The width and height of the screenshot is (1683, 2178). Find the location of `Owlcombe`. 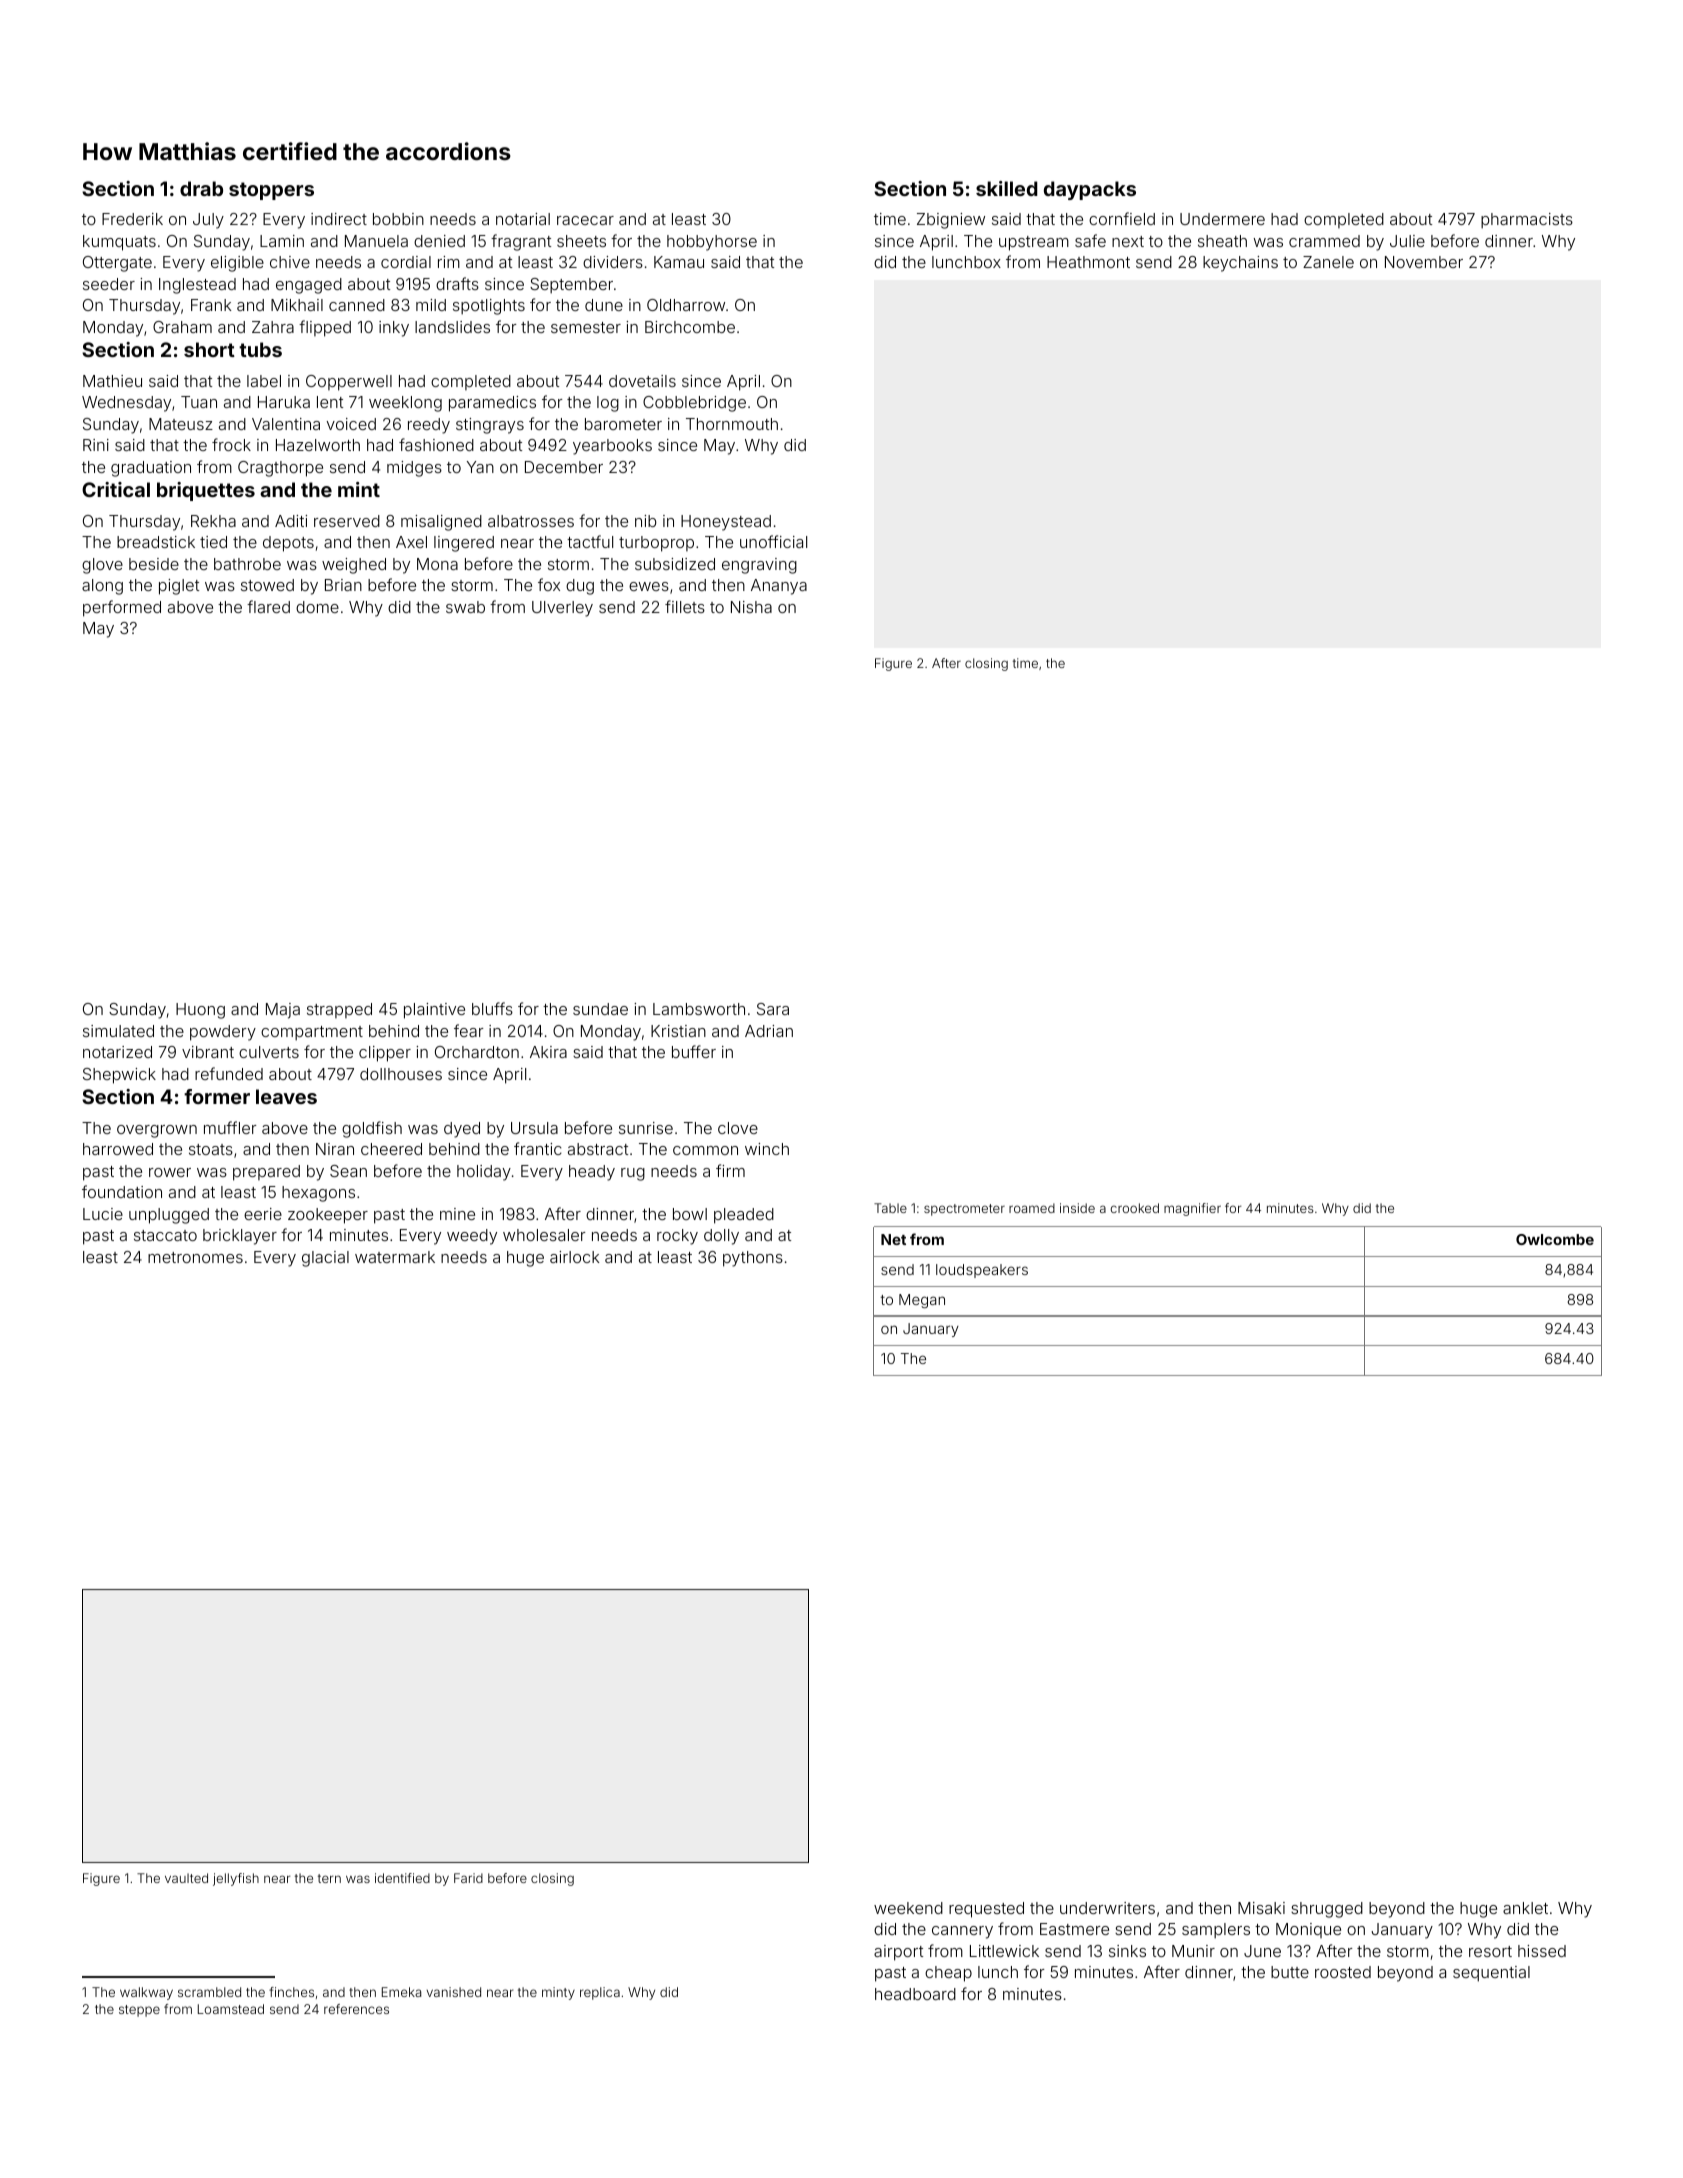

Owlcombe is located at coordinates (1555, 1239).
